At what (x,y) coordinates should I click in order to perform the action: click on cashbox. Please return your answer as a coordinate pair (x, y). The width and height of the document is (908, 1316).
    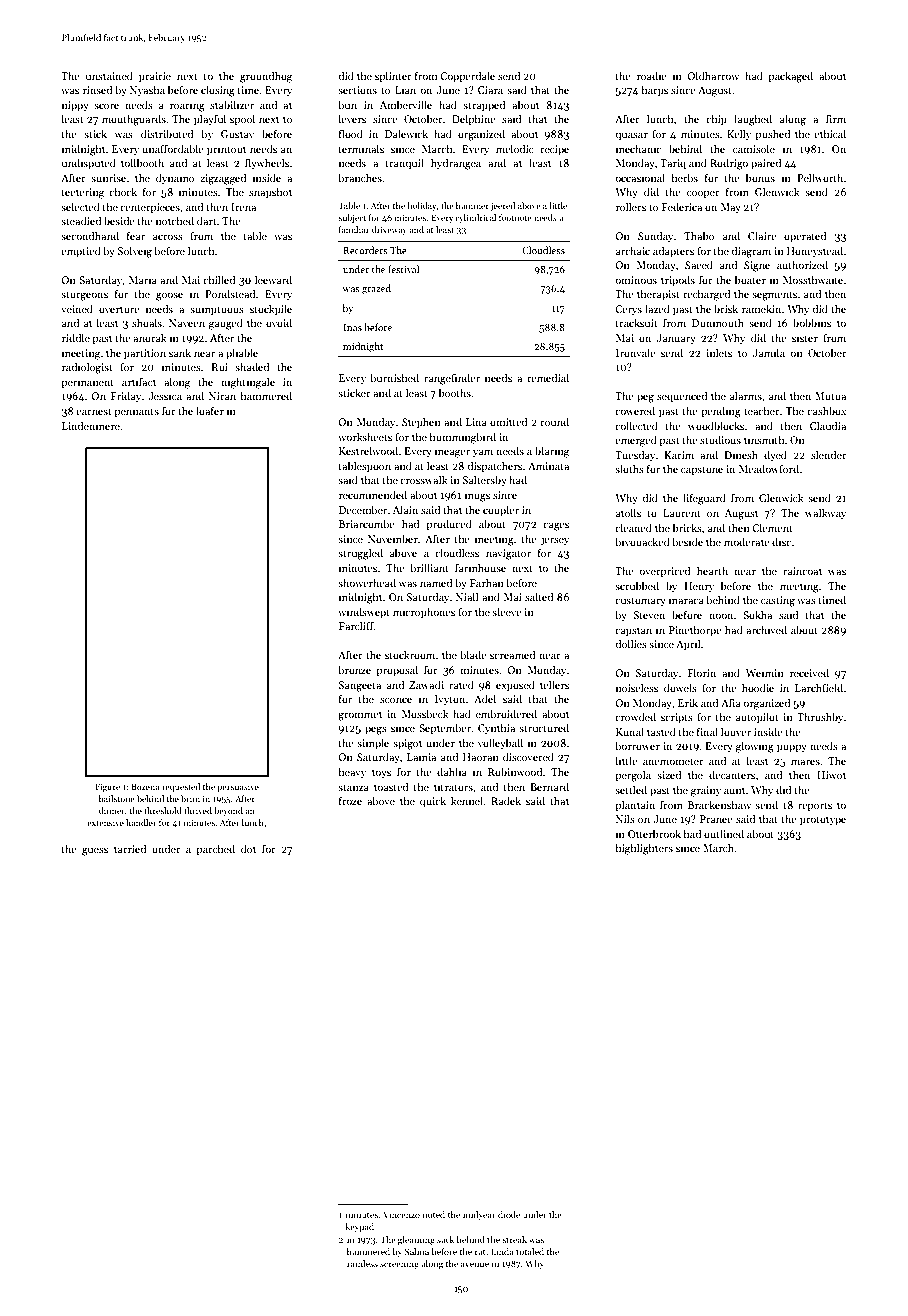
    Looking at the image, I should click on (826, 410).
